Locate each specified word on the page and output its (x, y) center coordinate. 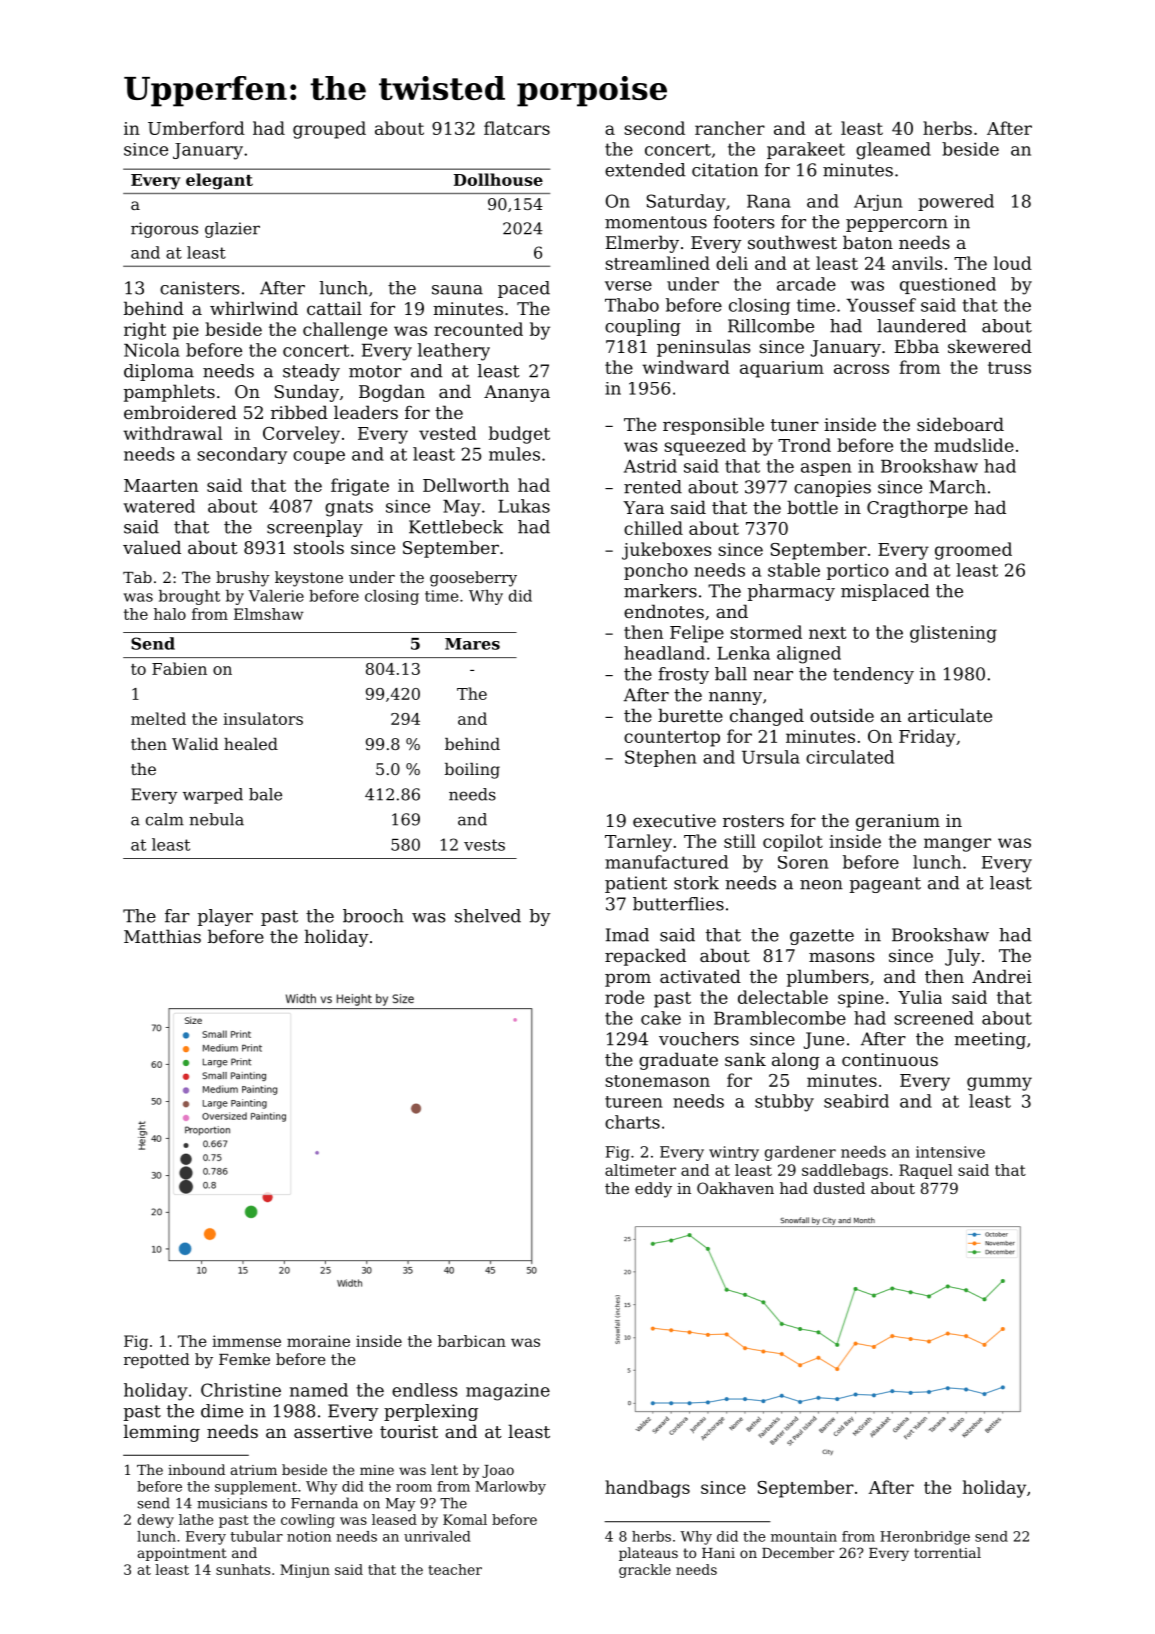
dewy (156, 1521)
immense (246, 1341)
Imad (627, 935)
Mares (472, 644)
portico (858, 572)
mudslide (974, 445)
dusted (839, 1188)
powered (956, 202)
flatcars (517, 128)
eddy (653, 1190)
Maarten (161, 485)
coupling (643, 327)
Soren (803, 862)
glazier (232, 230)
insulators (263, 718)
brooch (373, 916)
